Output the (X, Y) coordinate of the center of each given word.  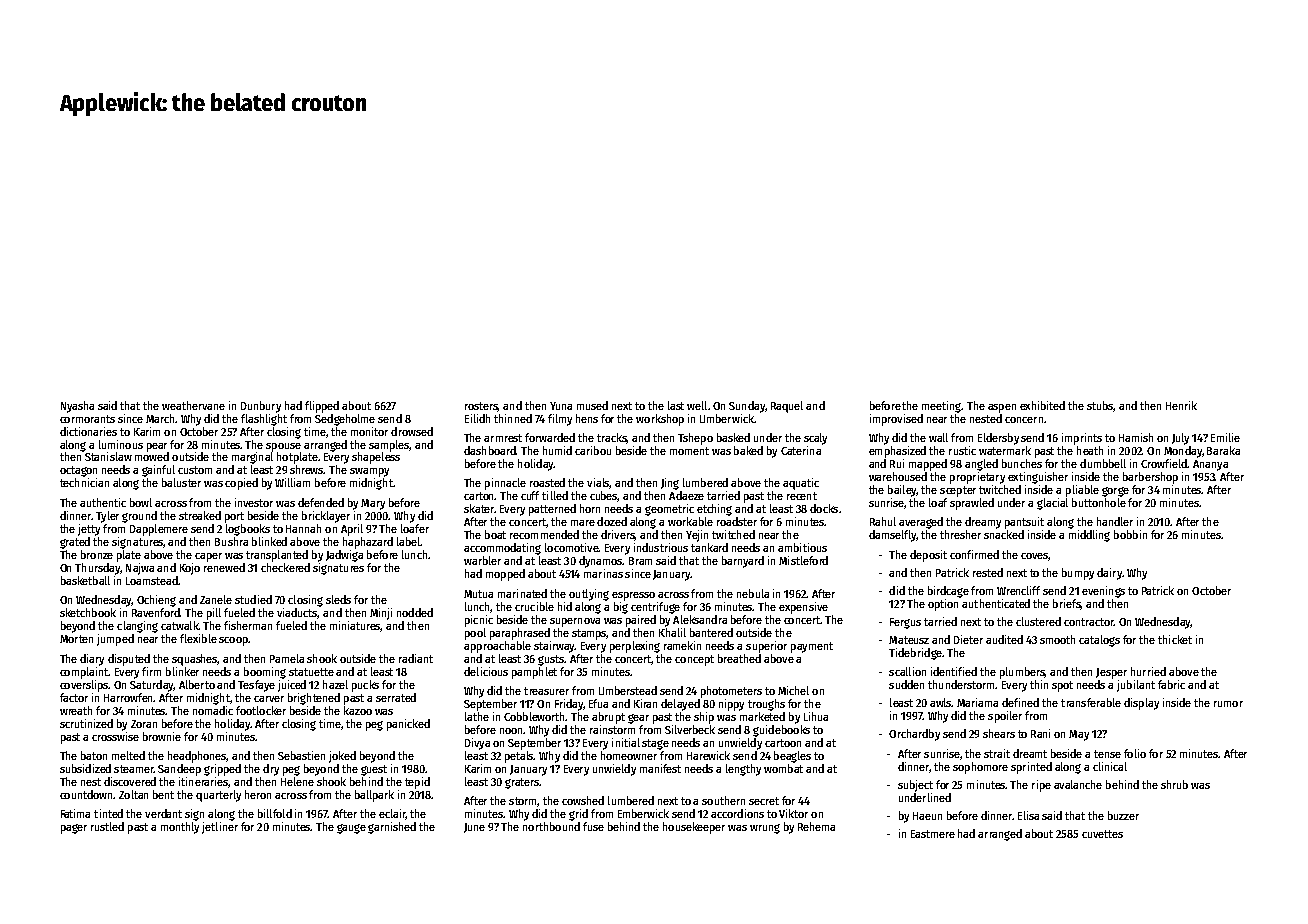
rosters (481, 406)
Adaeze (686, 495)
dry (271, 770)
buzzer (1123, 815)
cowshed (583, 800)
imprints (1082, 439)
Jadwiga (344, 556)
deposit (928, 556)
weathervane (193, 405)
